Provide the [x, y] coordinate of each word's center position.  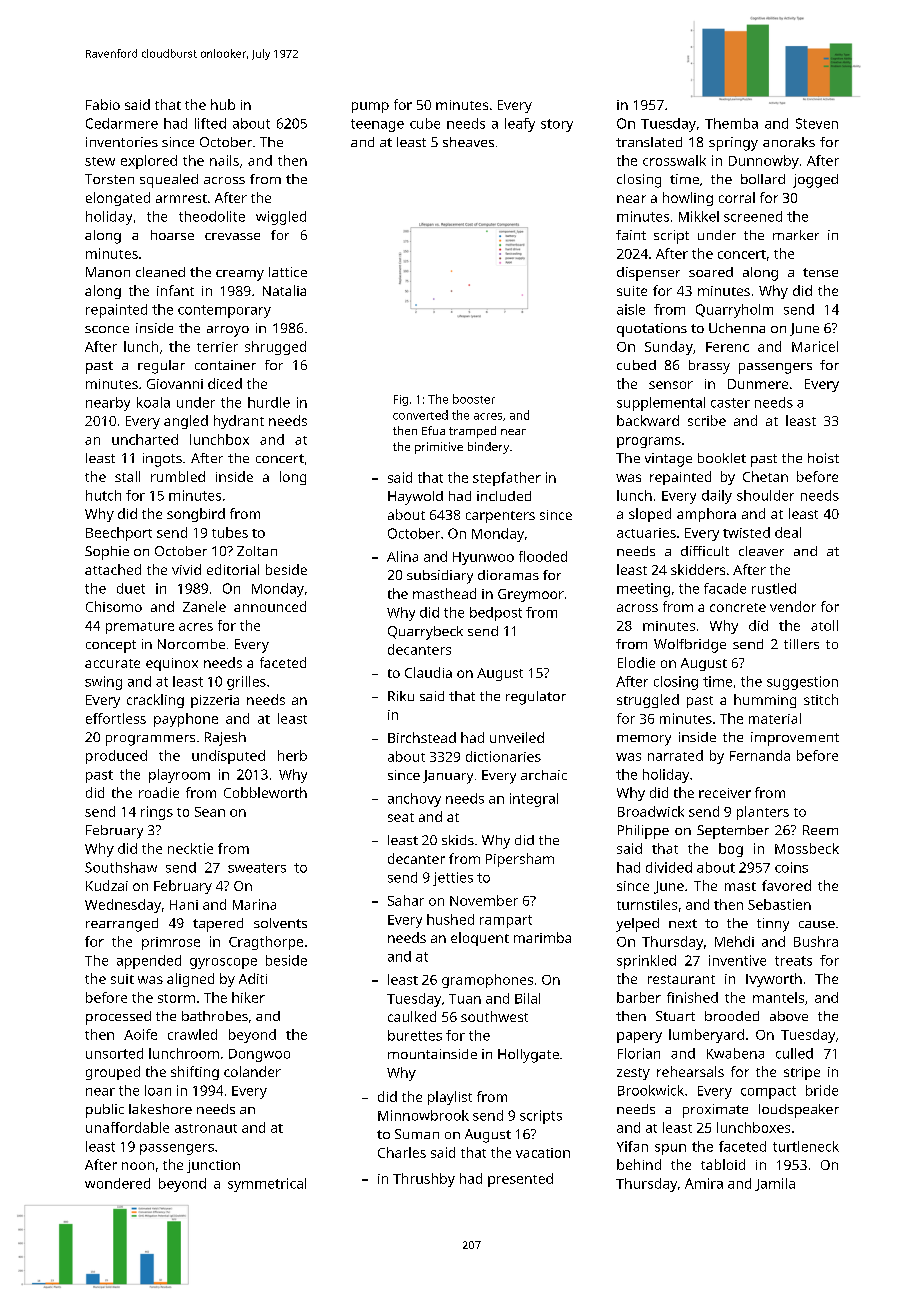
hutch [103, 495]
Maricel [815, 346]
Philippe [643, 832]
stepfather [507, 479]
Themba [731, 123]
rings [157, 813]
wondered [117, 1183]
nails [224, 160]
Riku [401, 696]
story [557, 125]
